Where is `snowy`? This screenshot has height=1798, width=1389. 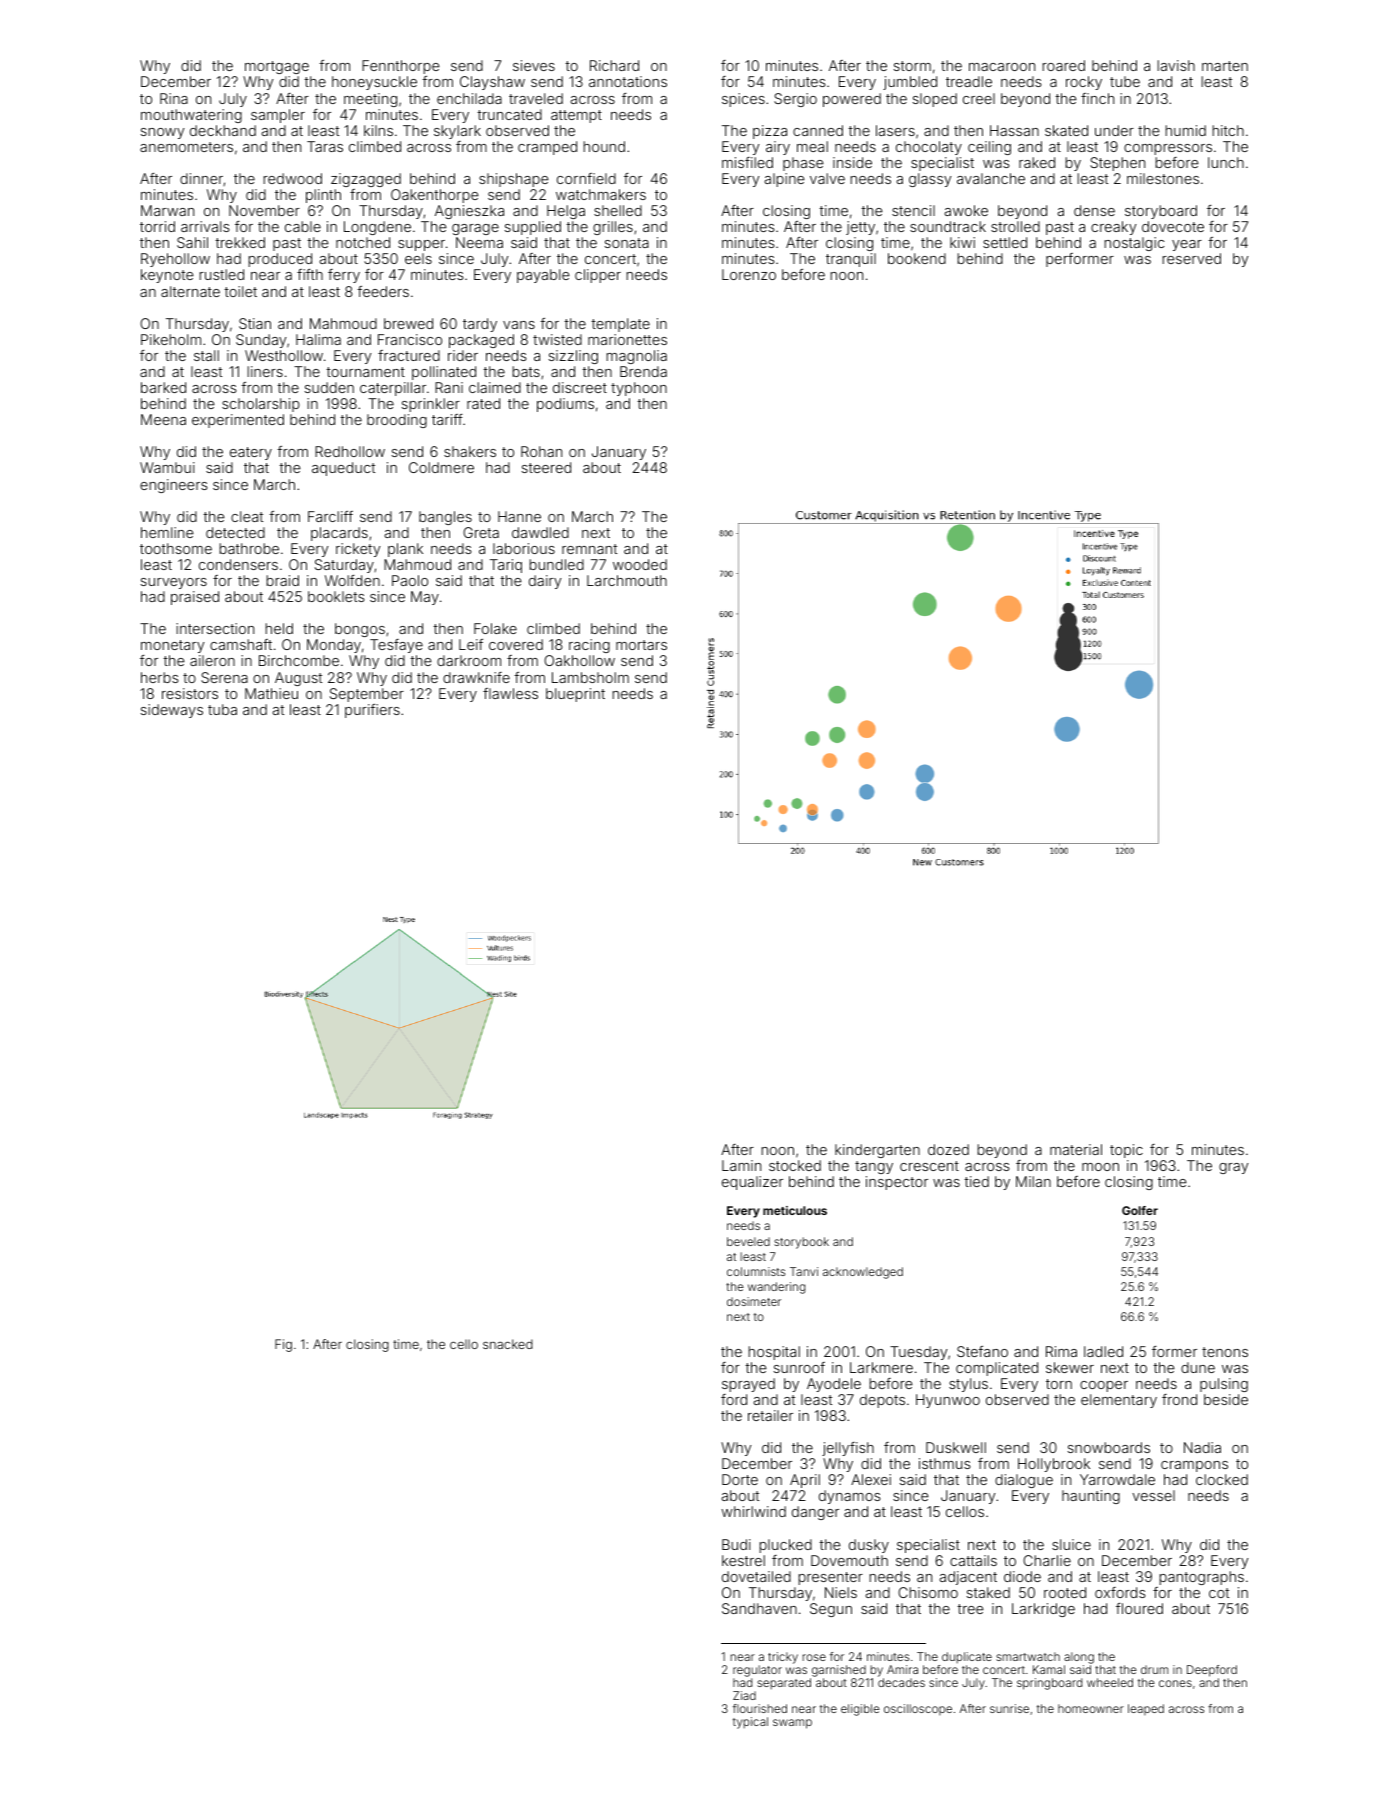 snowy is located at coordinates (162, 133).
